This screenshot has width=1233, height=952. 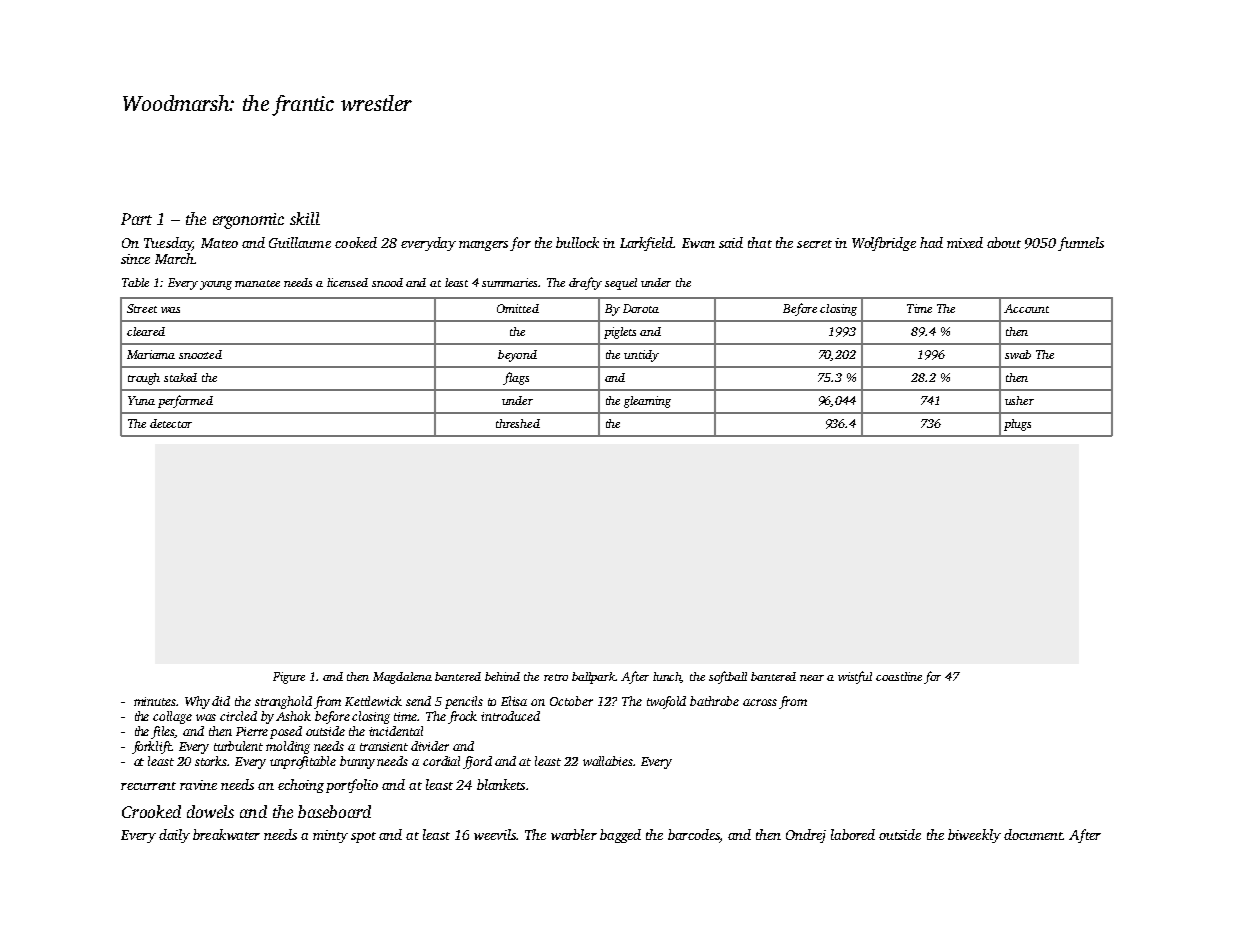 I want to click on about, so click(x=1004, y=242).
